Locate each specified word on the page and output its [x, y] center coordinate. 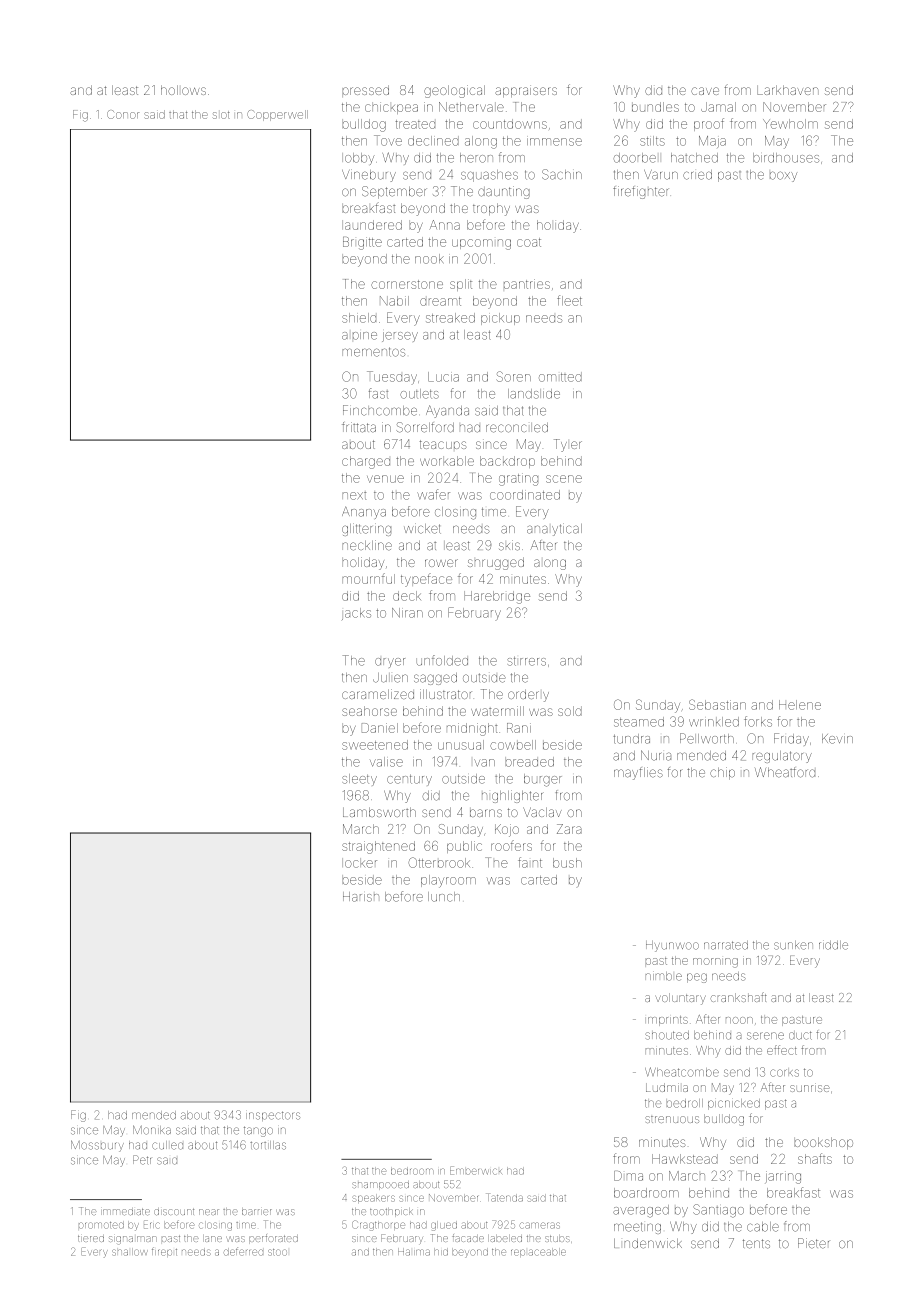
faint [530, 862]
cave [705, 91]
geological [454, 91]
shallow [130, 1252]
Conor [123, 114]
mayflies [638, 773]
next [354, 496]
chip [722, 773]
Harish [361, 897]
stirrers [526, 661]
